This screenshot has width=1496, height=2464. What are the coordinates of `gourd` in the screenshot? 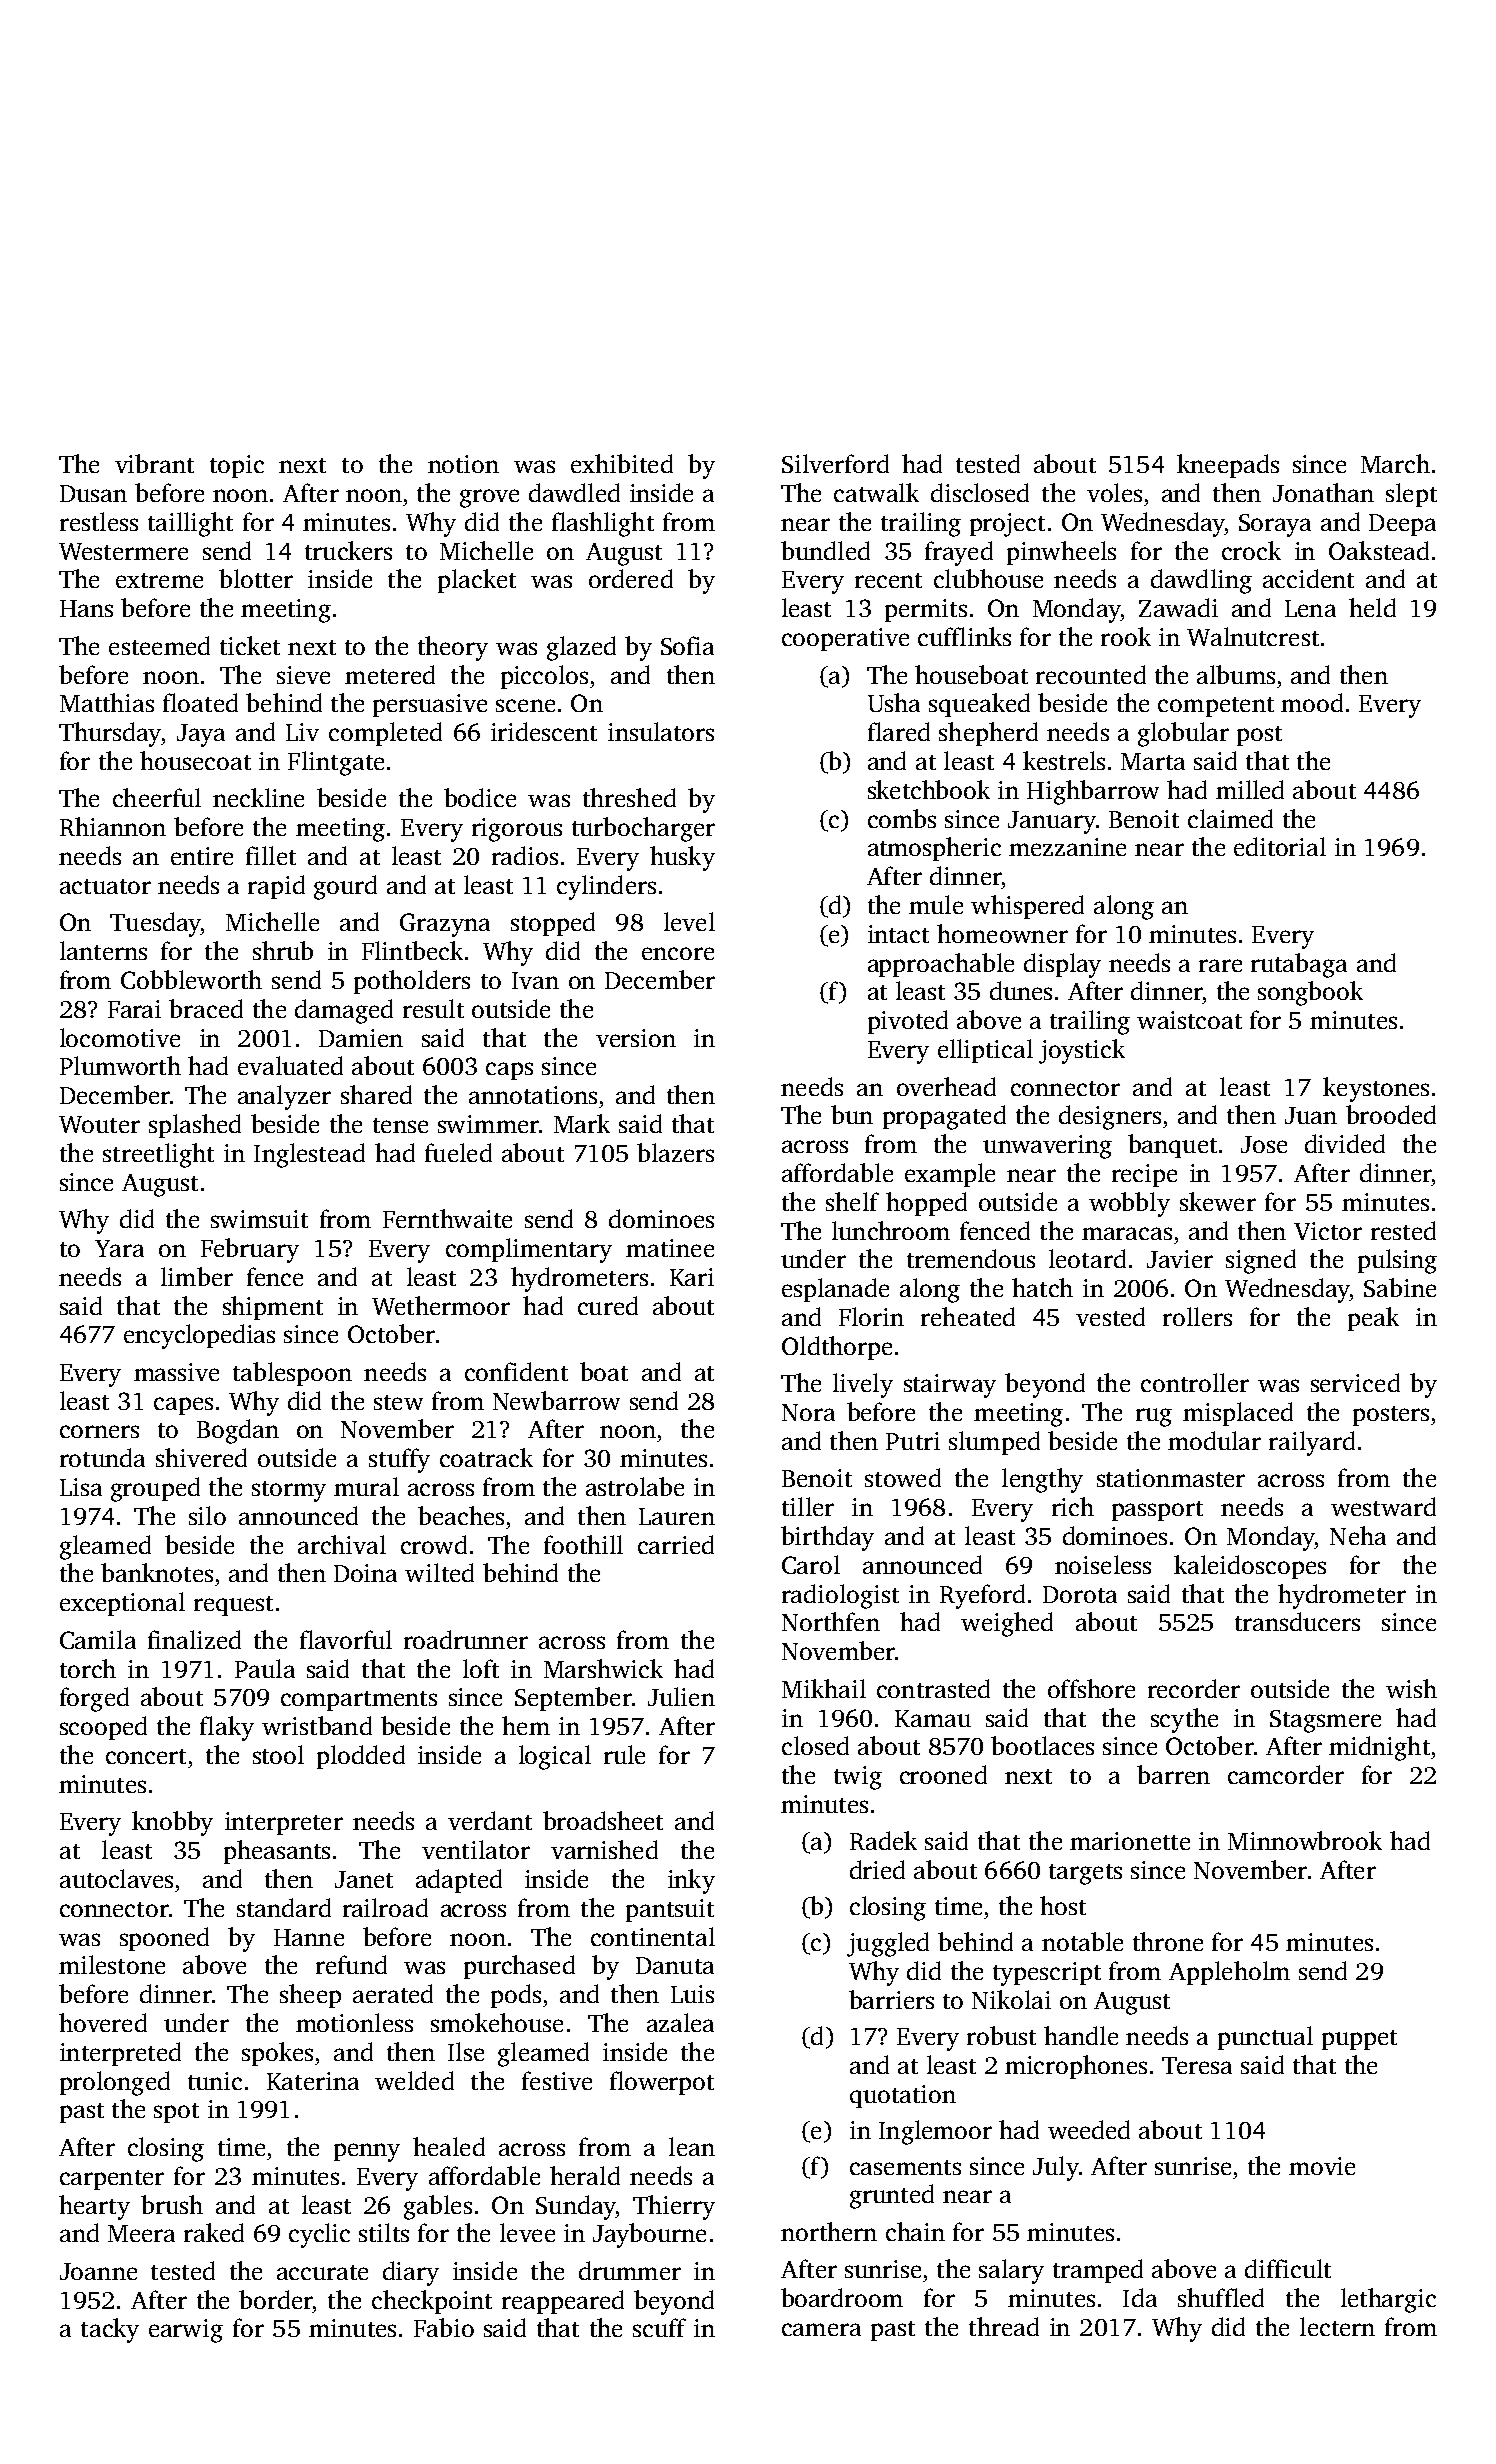 It's located at (345, 887).
